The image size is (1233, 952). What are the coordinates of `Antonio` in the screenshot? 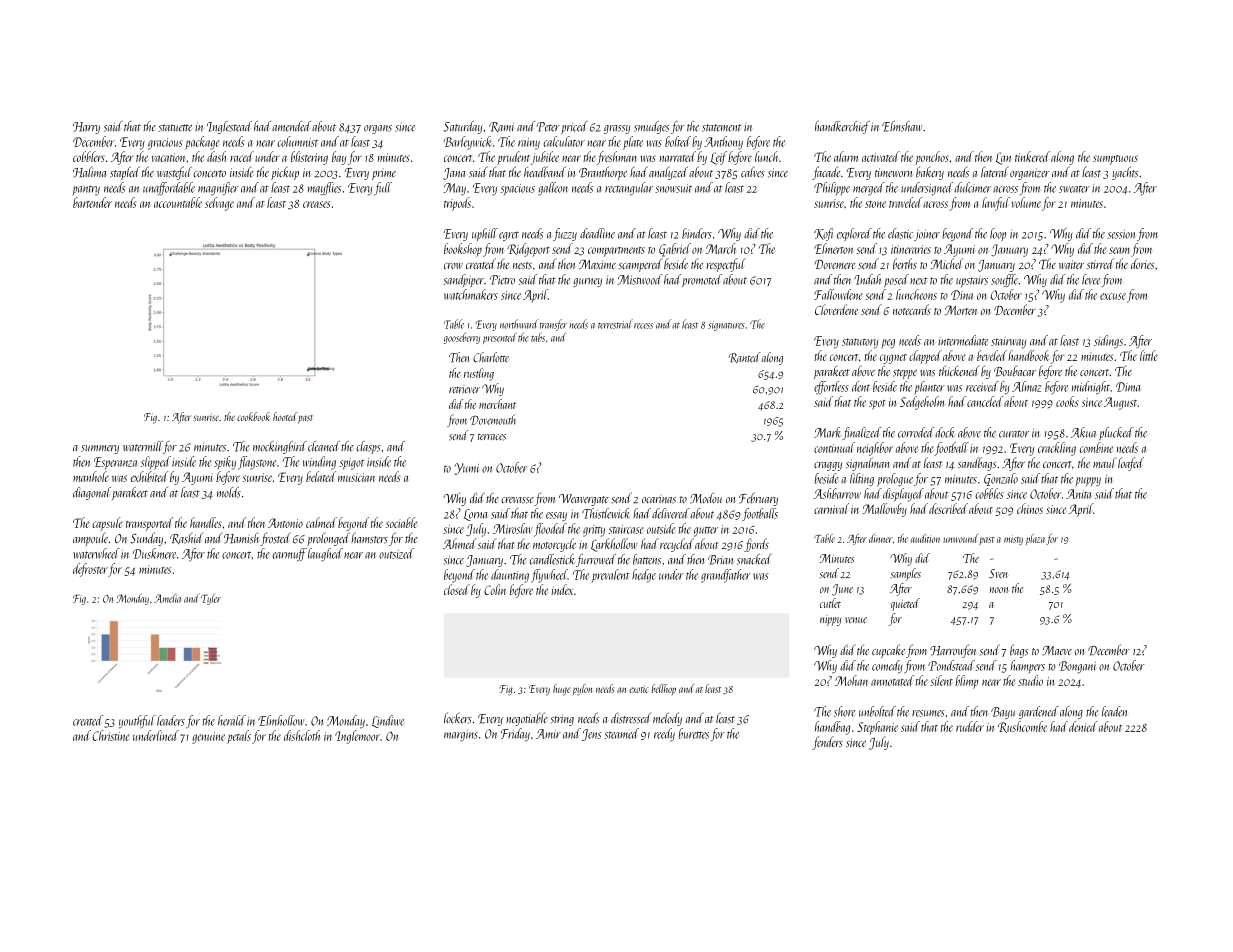 It's located at (285, 523).
